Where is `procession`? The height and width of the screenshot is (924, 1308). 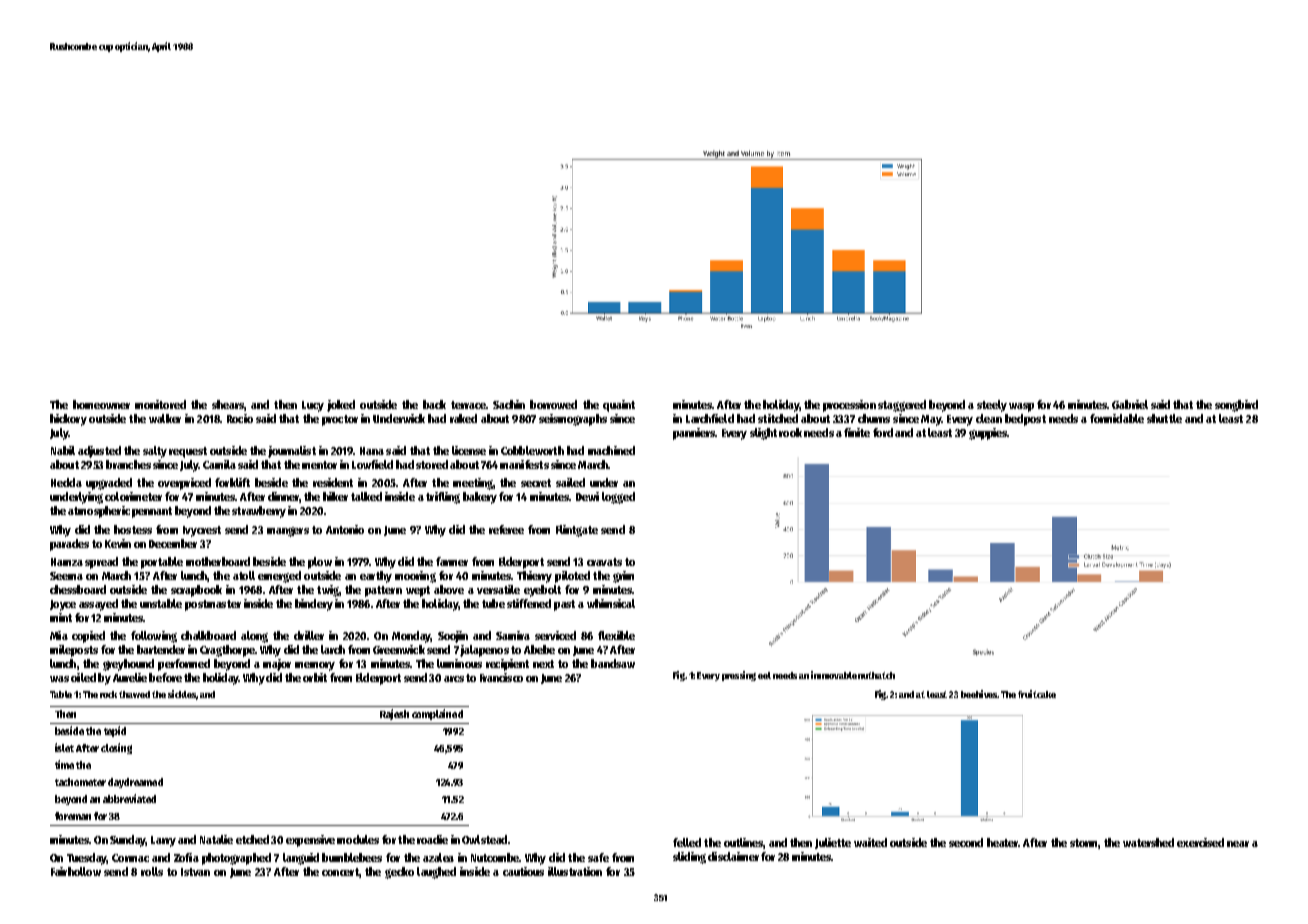
procession is located at coordinates (849, 406).
